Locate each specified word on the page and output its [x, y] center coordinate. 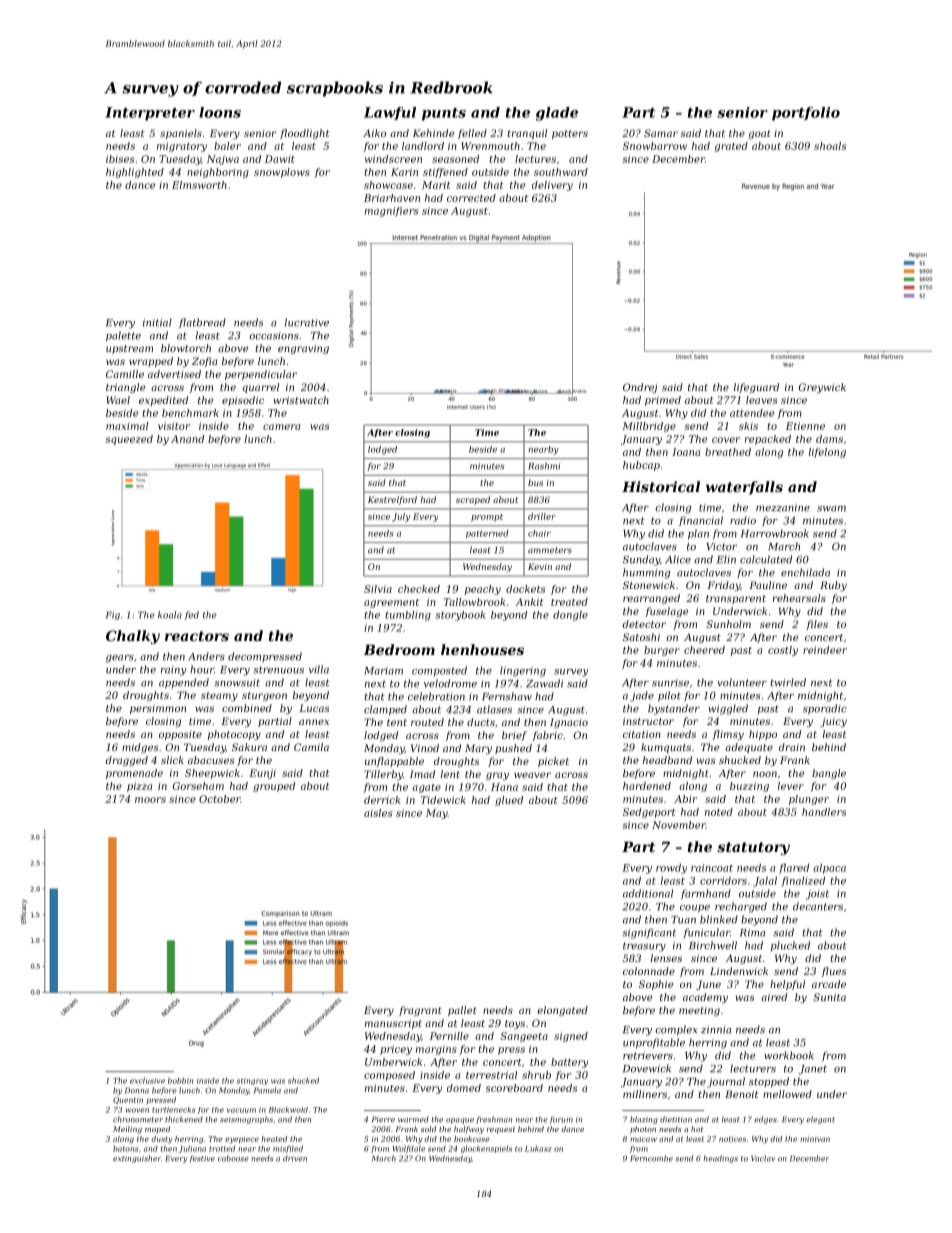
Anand [187, 439]
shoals [830, 146]
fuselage [666, 612]
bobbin [180, 1080]
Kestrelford [392, 500]
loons [220, 112]
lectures [535, 159]
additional [648, 893]
